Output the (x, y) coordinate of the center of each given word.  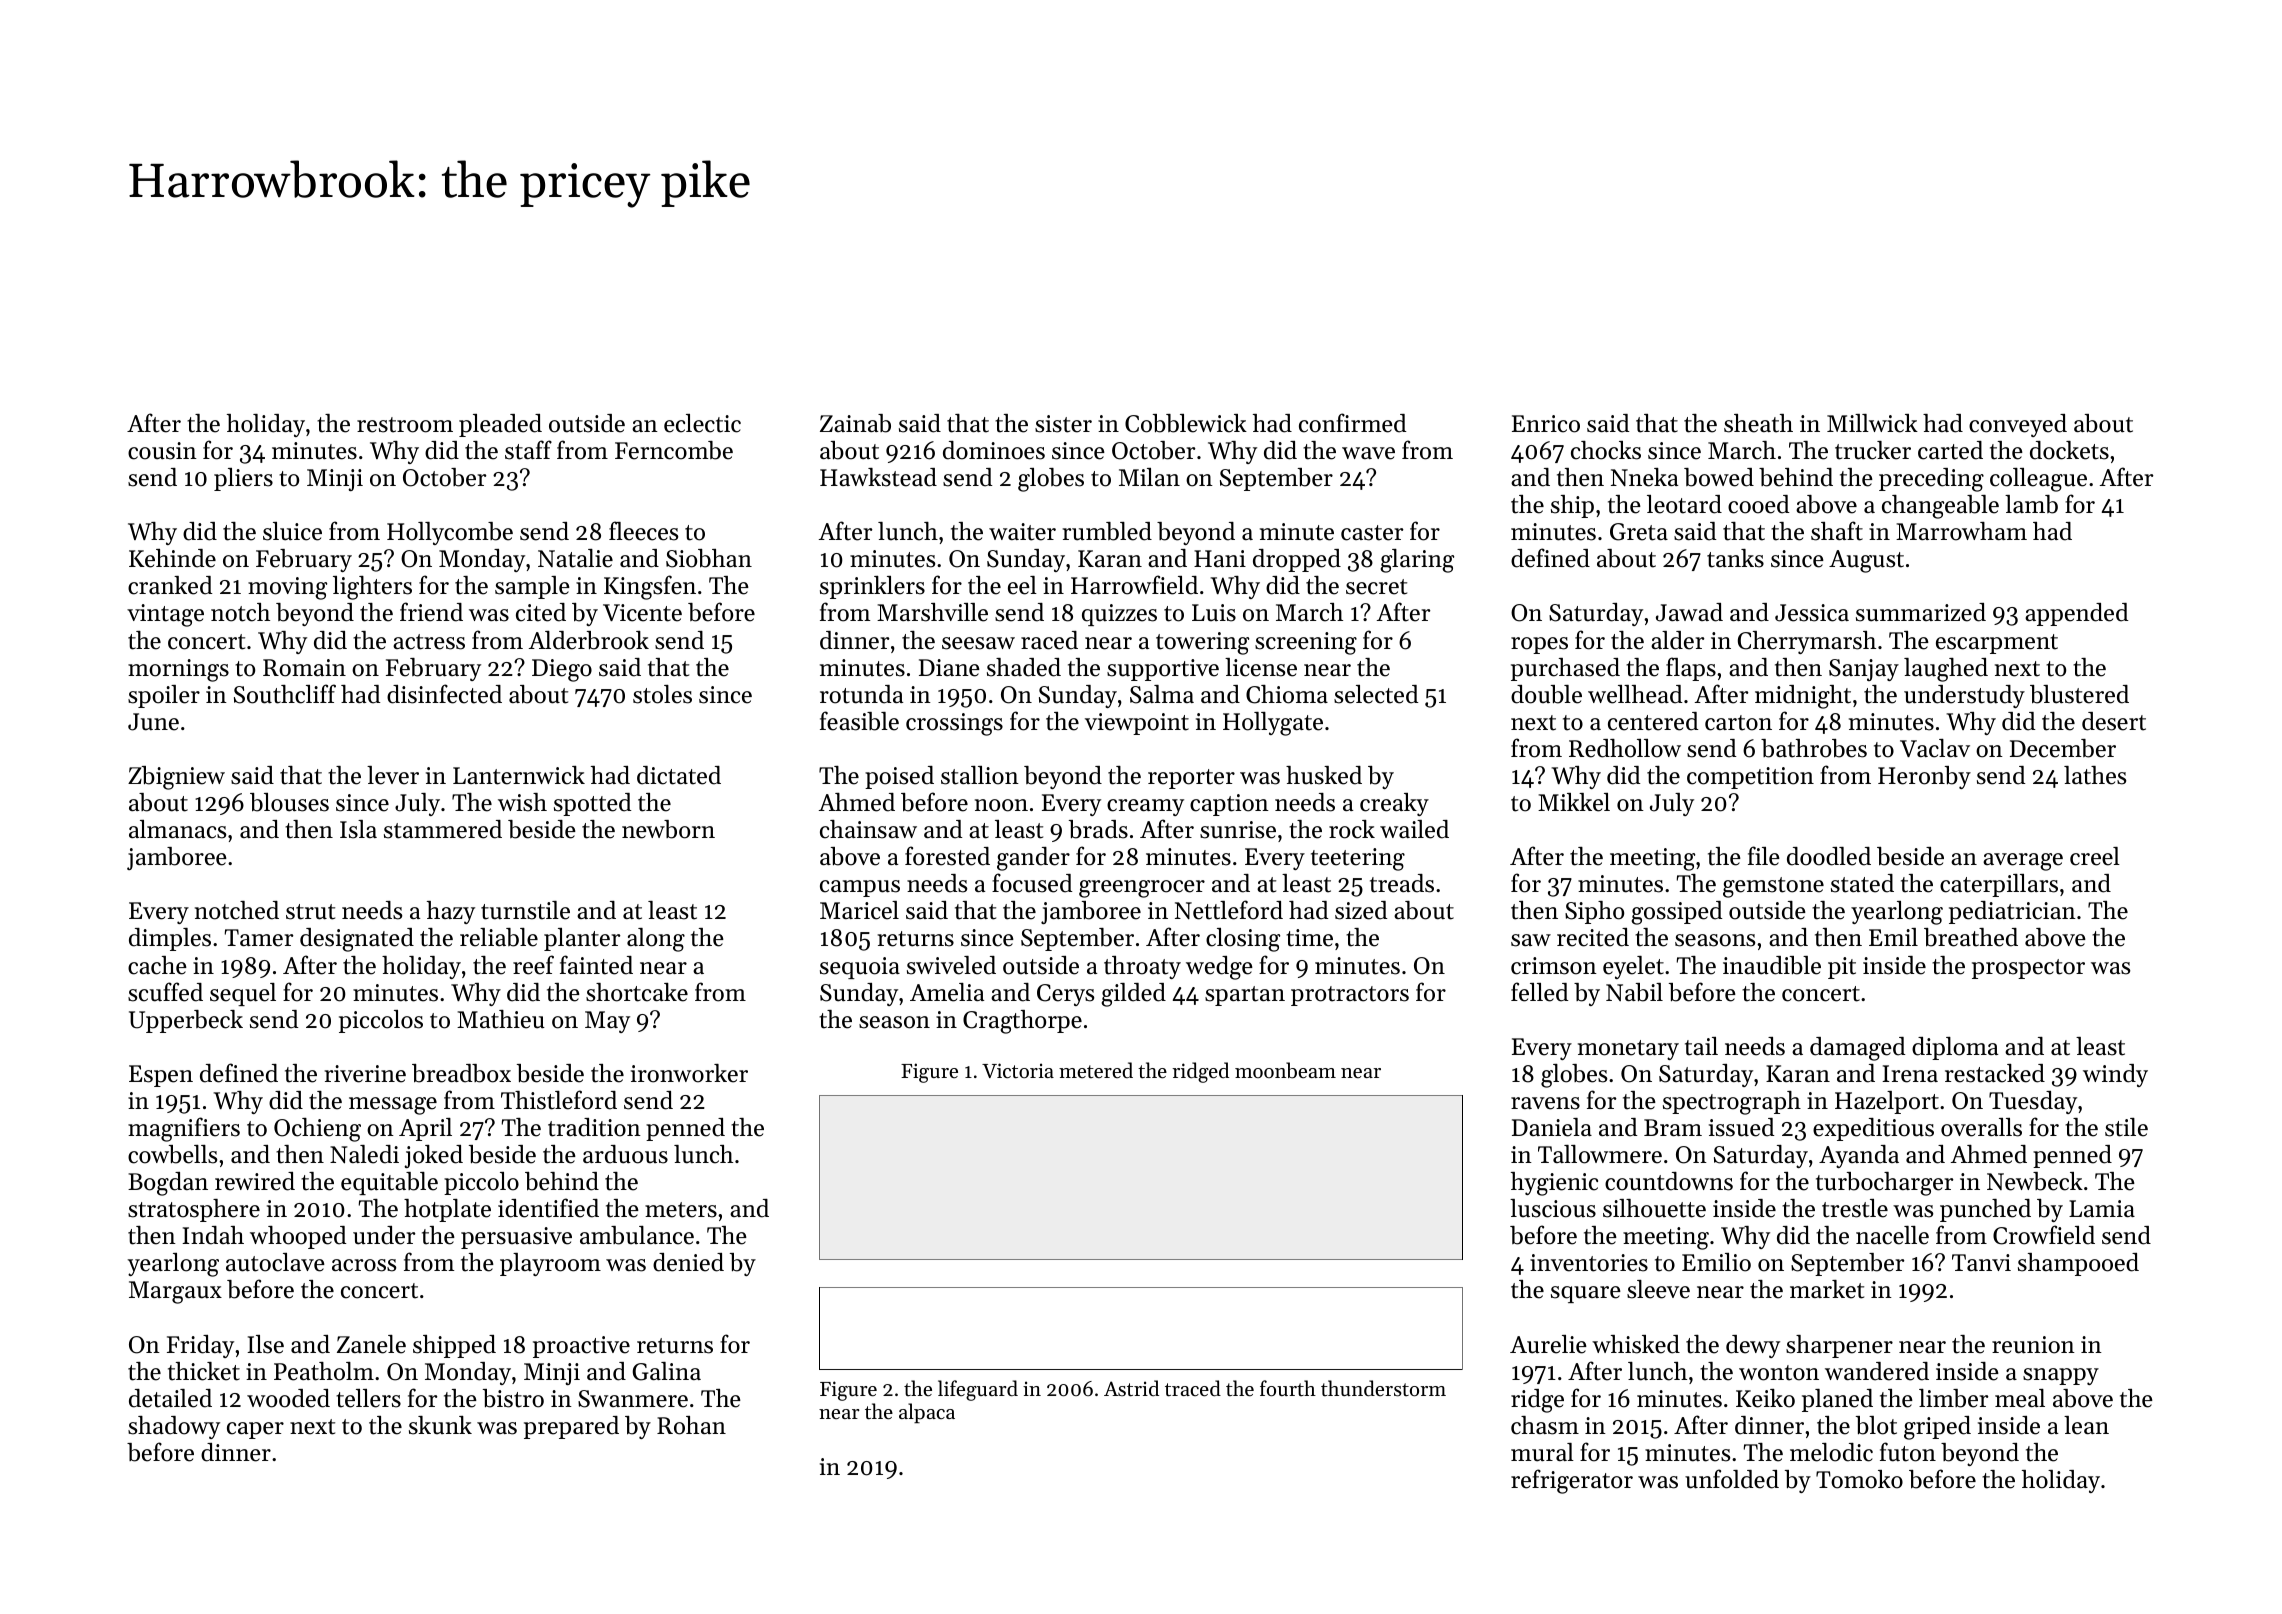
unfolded (1732, 1479)
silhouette (1654, 1208)
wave (1368, 453)
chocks (1606, 450)
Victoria (1018, 1071)
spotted (592, 804)
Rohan (691, 1425)
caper (255, 1430)
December (2063, 748)
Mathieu (501, 1019)
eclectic (702, 423)
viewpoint (1137, 724)
